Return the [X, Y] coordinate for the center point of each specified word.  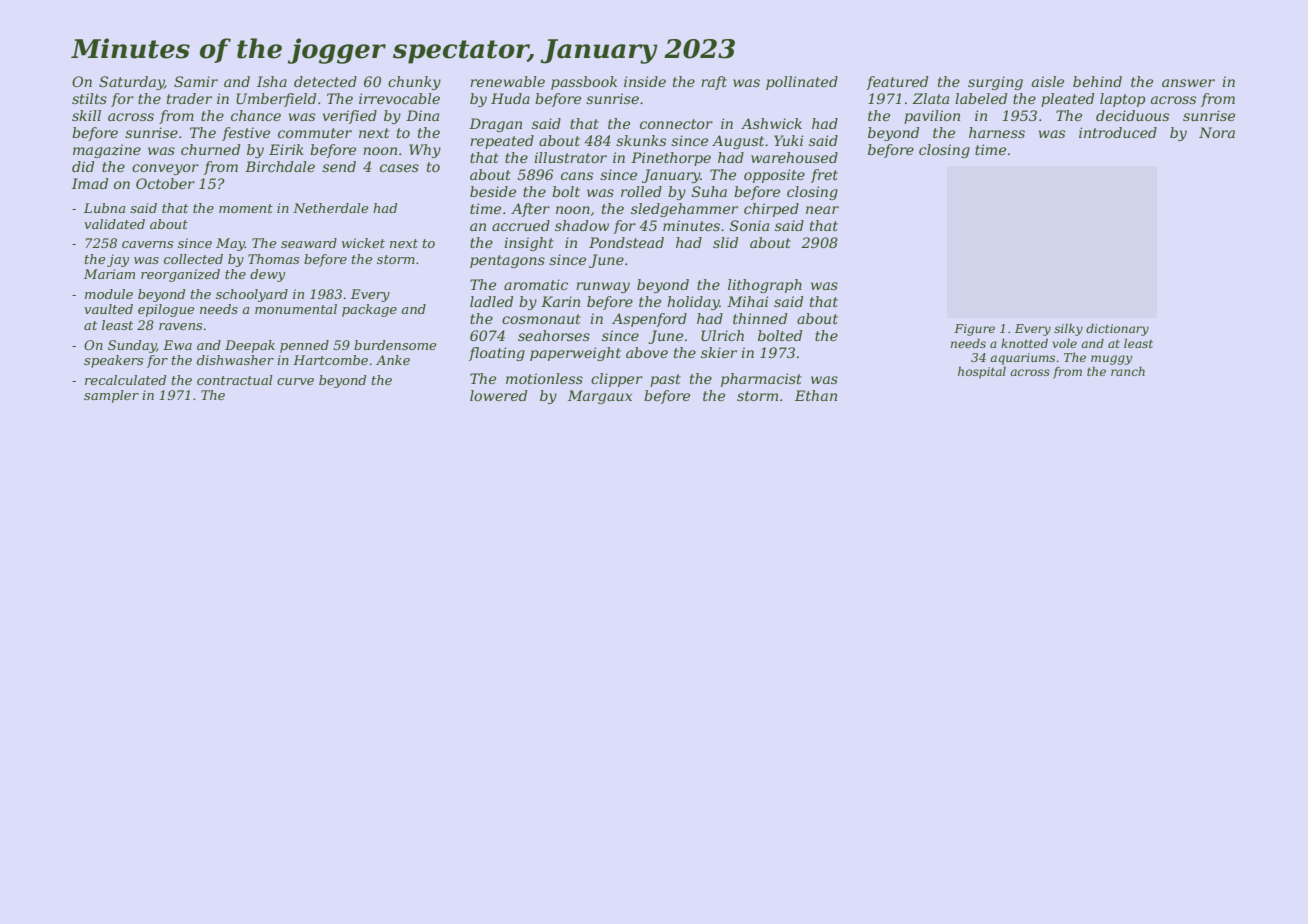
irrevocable [399, 98]
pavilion [932, 117]
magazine [107, 151]
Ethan [816, 395]
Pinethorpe [671, 159]
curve [295, 381]
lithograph [765, 286]
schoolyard [252, 295]
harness [997, 132]
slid [725, 242]
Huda [510, 98]
